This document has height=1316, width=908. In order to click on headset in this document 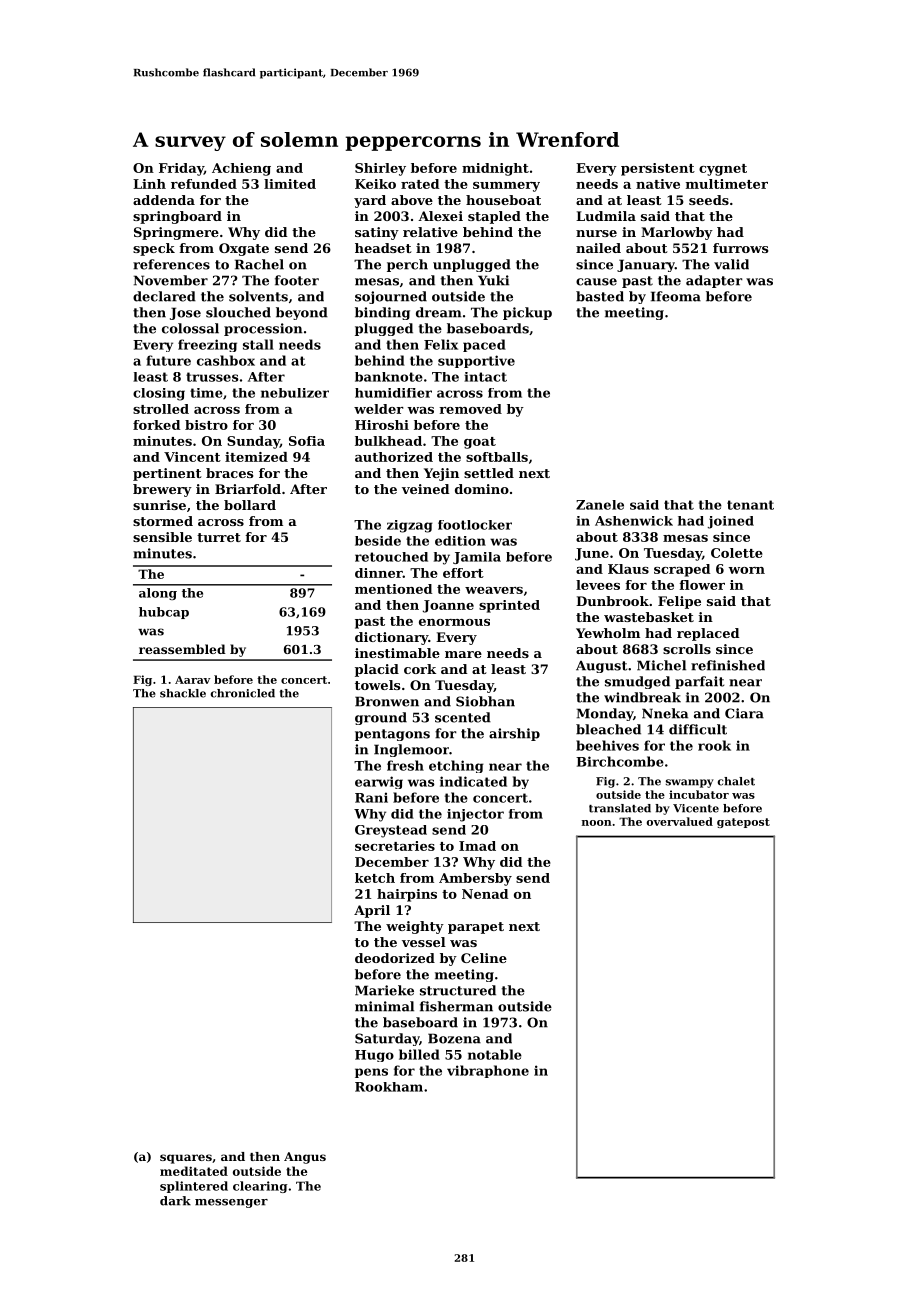, I will do `click(383, 248)`.
